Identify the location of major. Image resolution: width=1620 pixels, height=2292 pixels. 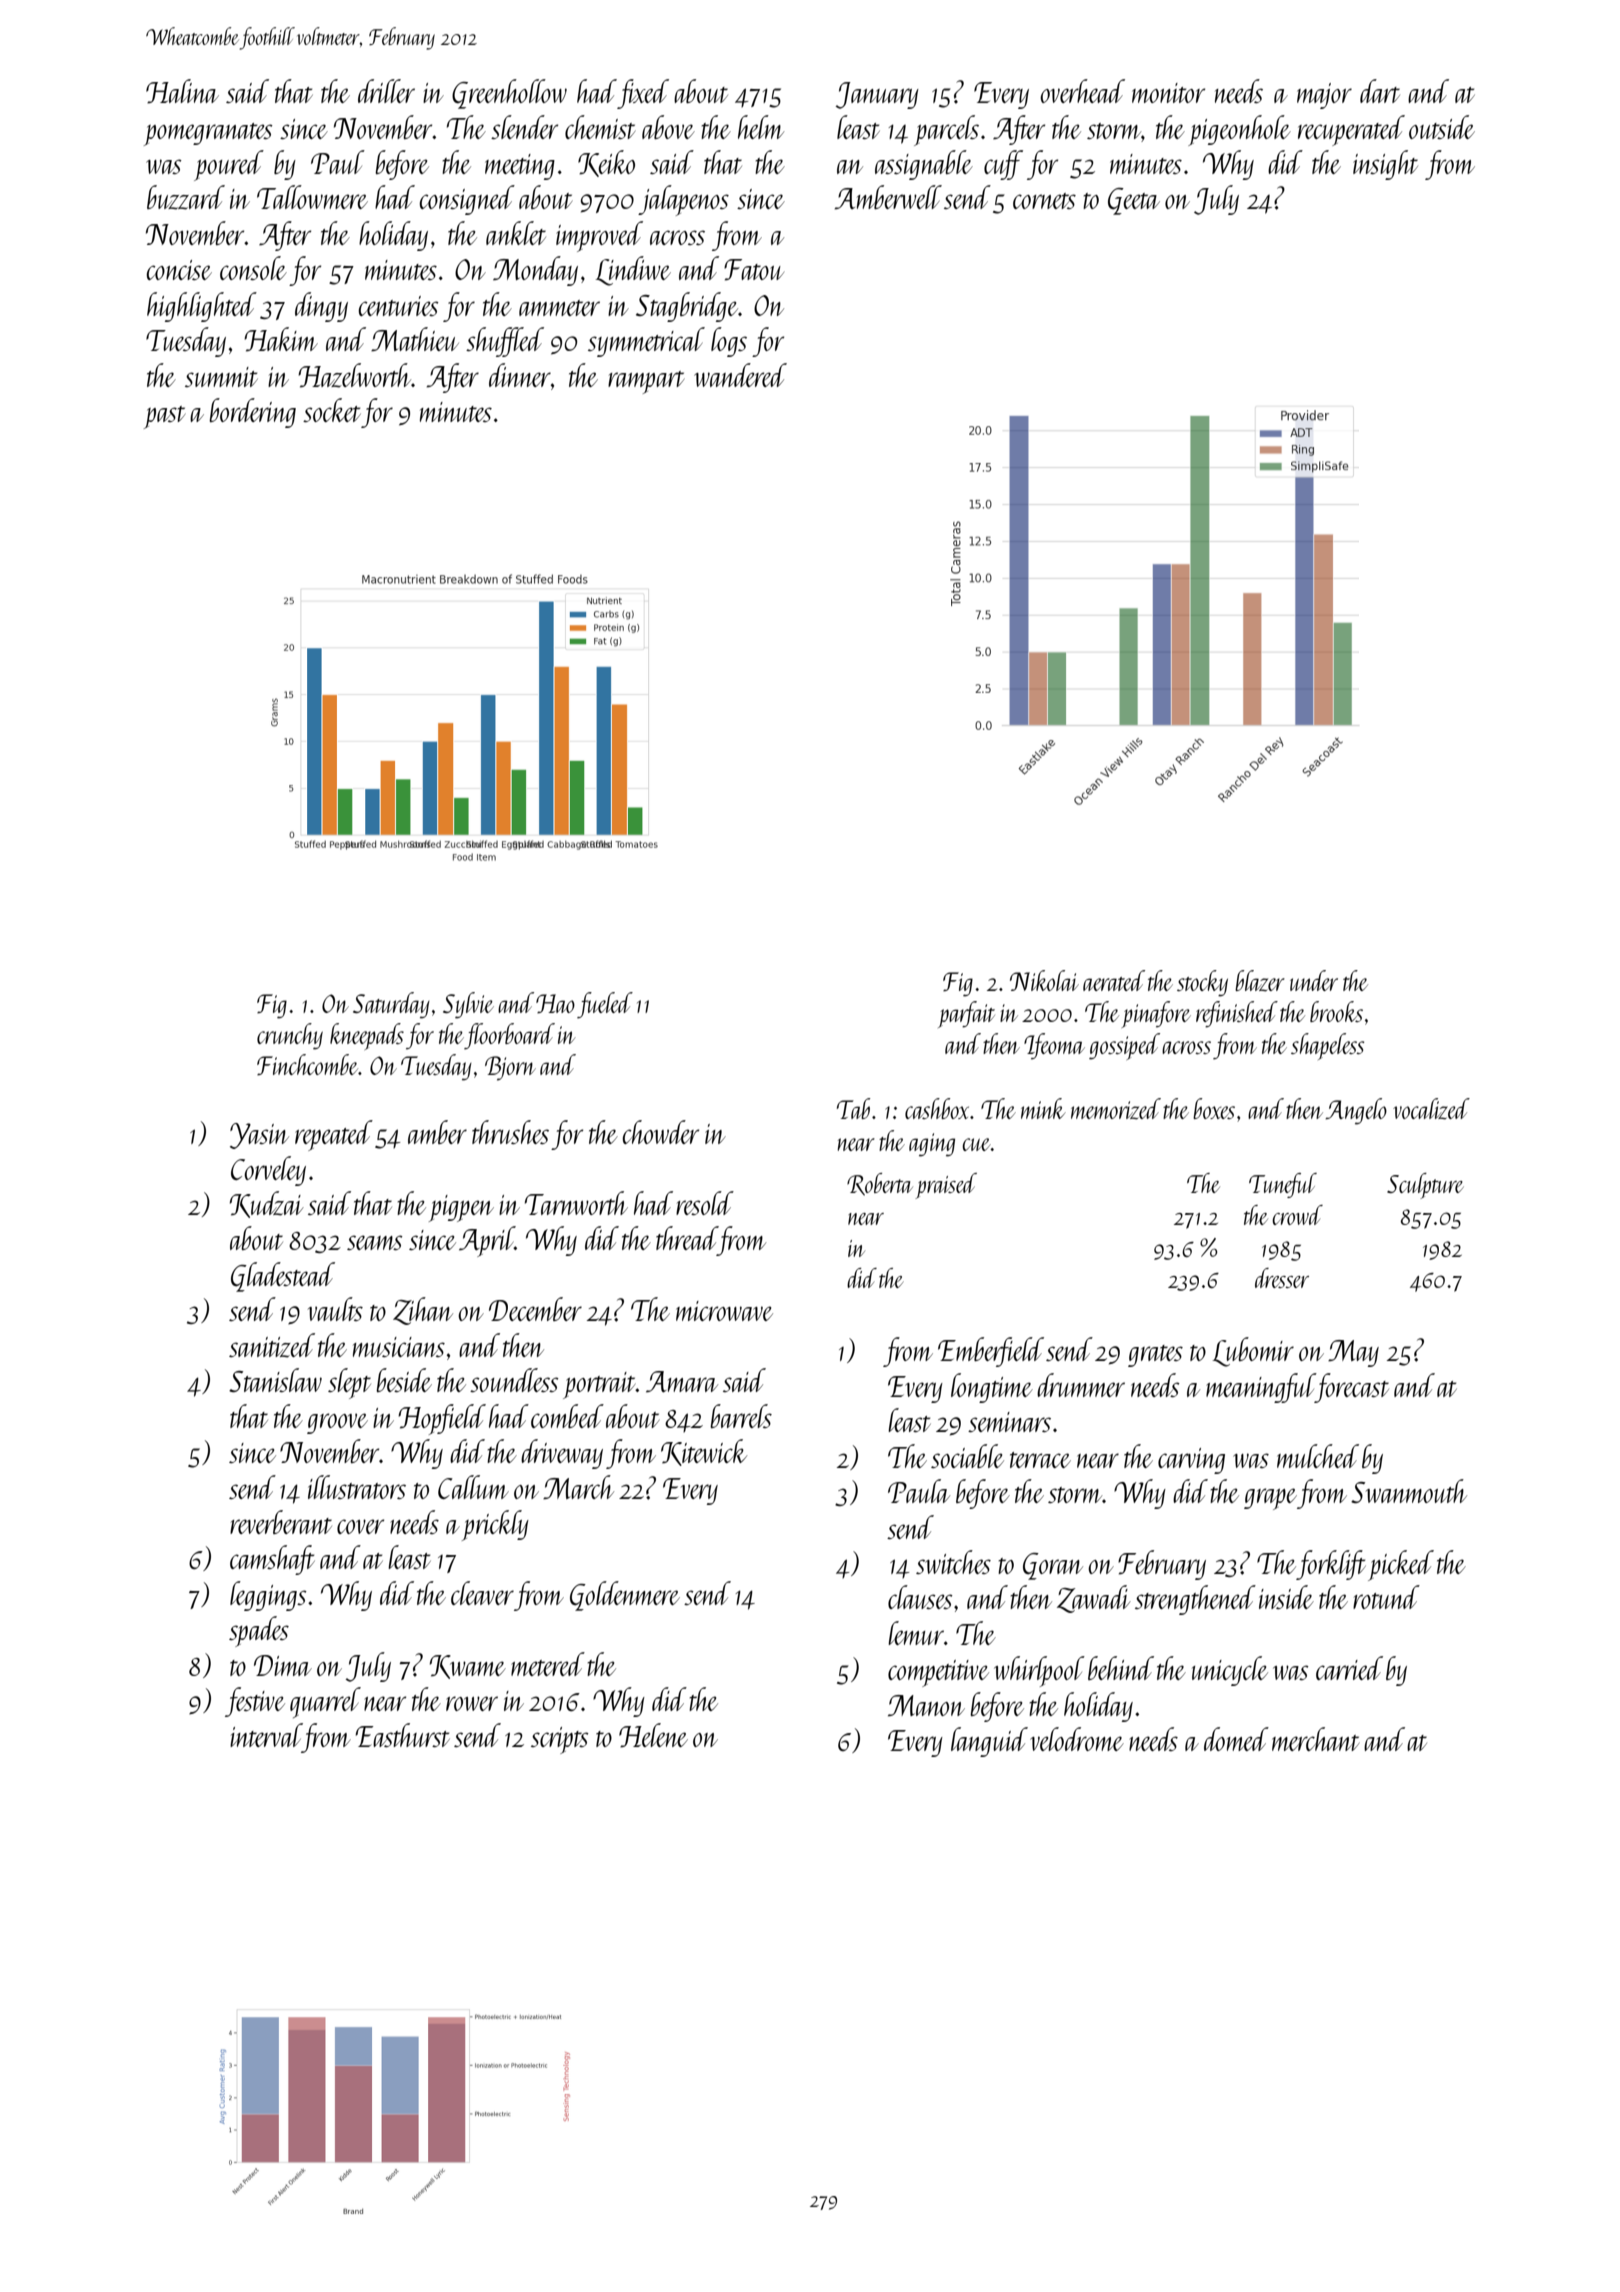
(1324, 96).
